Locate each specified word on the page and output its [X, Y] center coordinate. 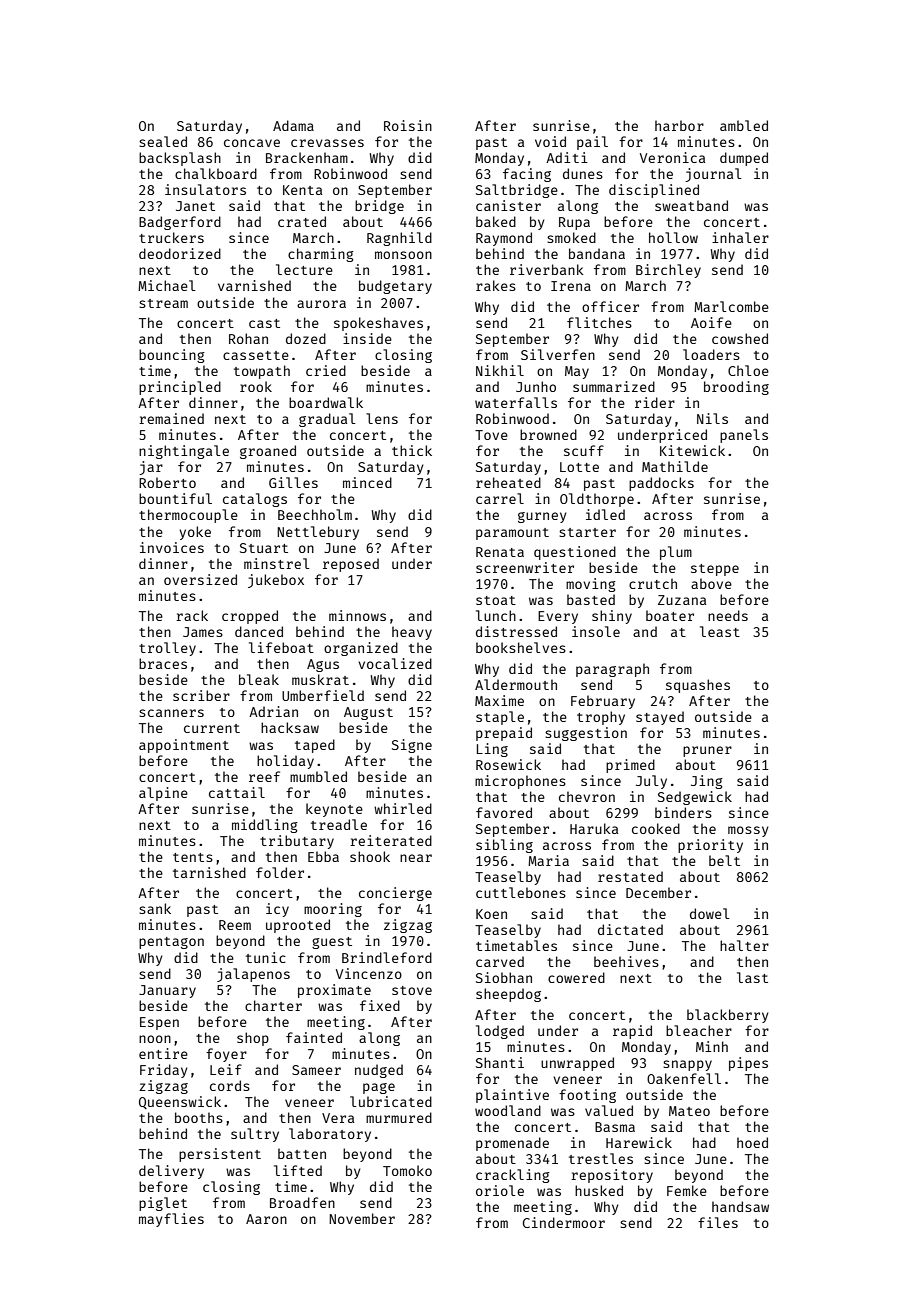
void [550, 141]
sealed [163, 141]
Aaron [266, 1219]
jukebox [276, 581]
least [720, 631]
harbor [679, 125]
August [368, 713]
